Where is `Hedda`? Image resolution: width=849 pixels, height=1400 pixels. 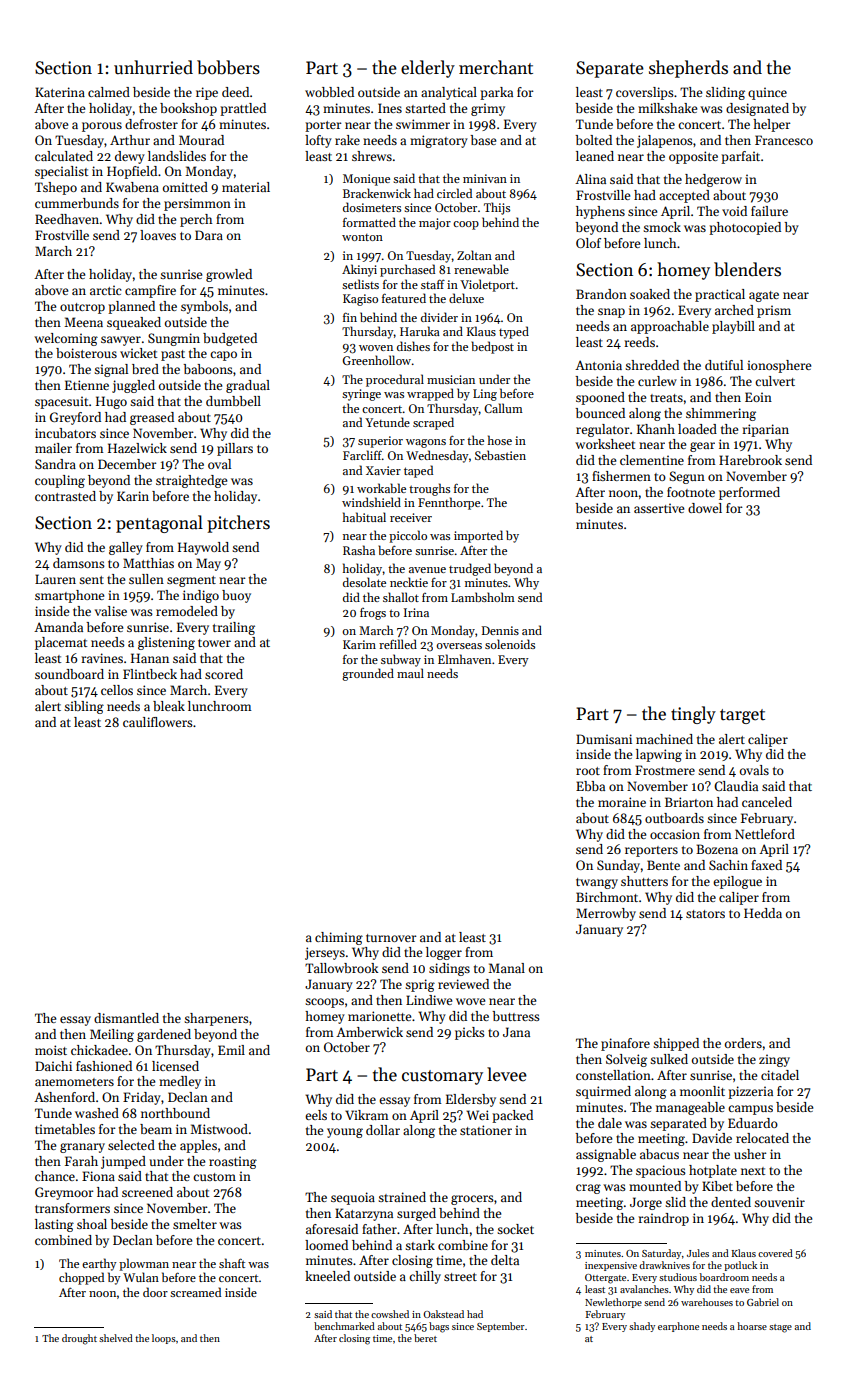
Hedda is located at coordinates (763, 913).
